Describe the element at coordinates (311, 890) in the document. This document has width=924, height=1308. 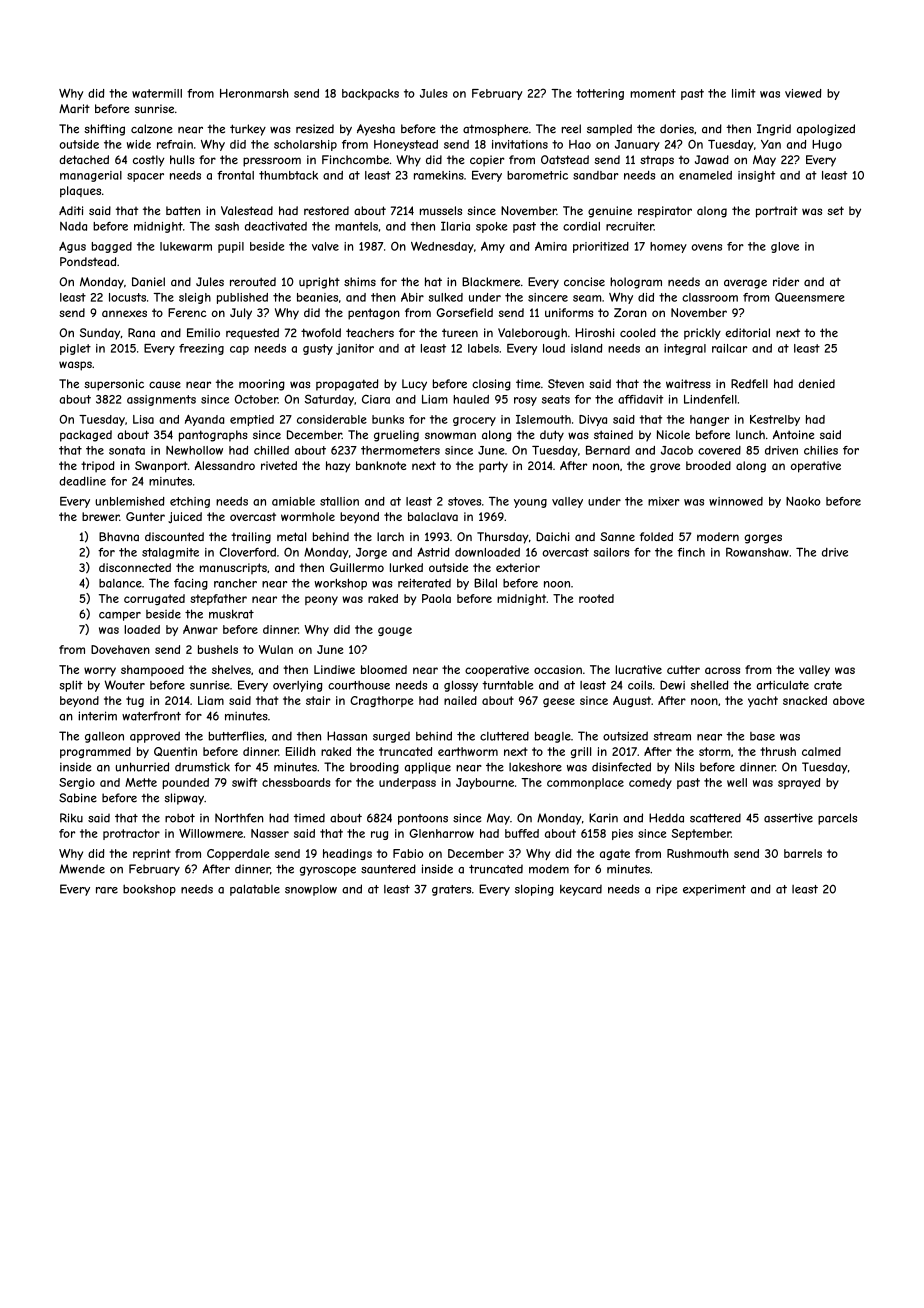
I see `snowplow` at that location.
